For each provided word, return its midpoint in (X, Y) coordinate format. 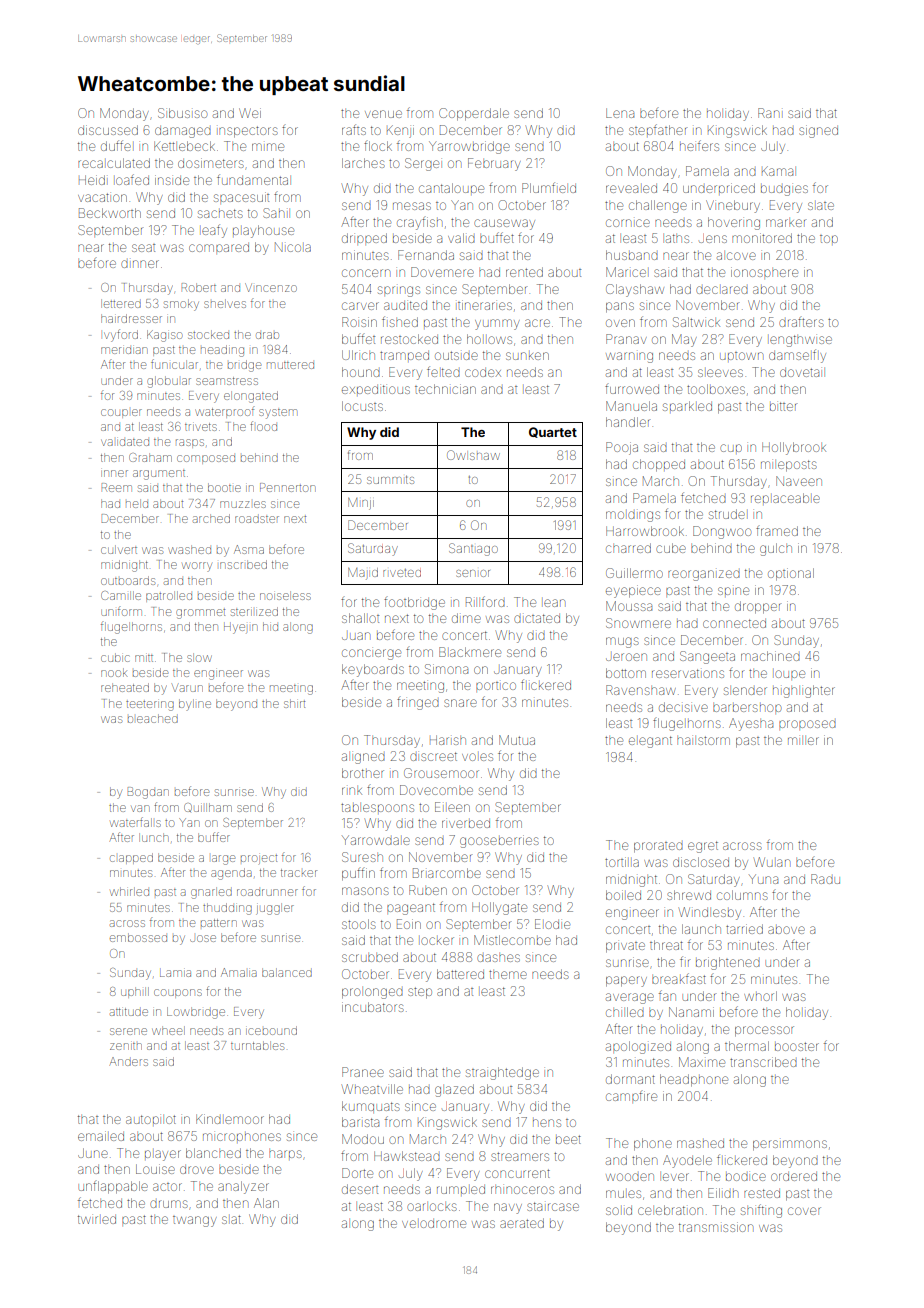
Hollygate (499, 908)
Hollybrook (794, 448)
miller (803, 741)
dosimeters (211, 163)
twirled (97, 1219)
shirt (294, 703)
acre (537, 323)
